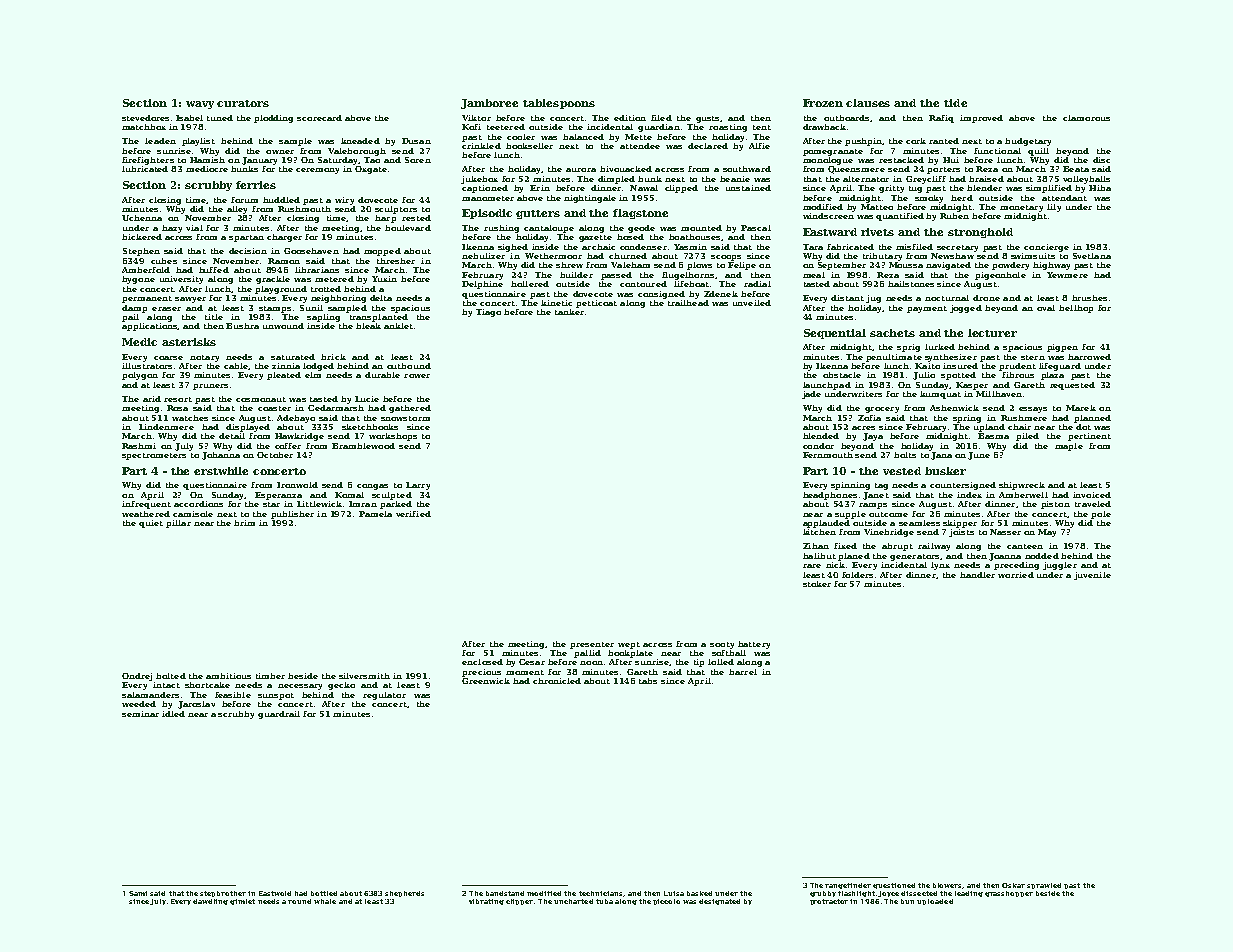 This document has width=1233, height=952. What do you see at coordinates (1089, 437) in the document?
I see `pertinent` at bounding box center [1089, 437].
